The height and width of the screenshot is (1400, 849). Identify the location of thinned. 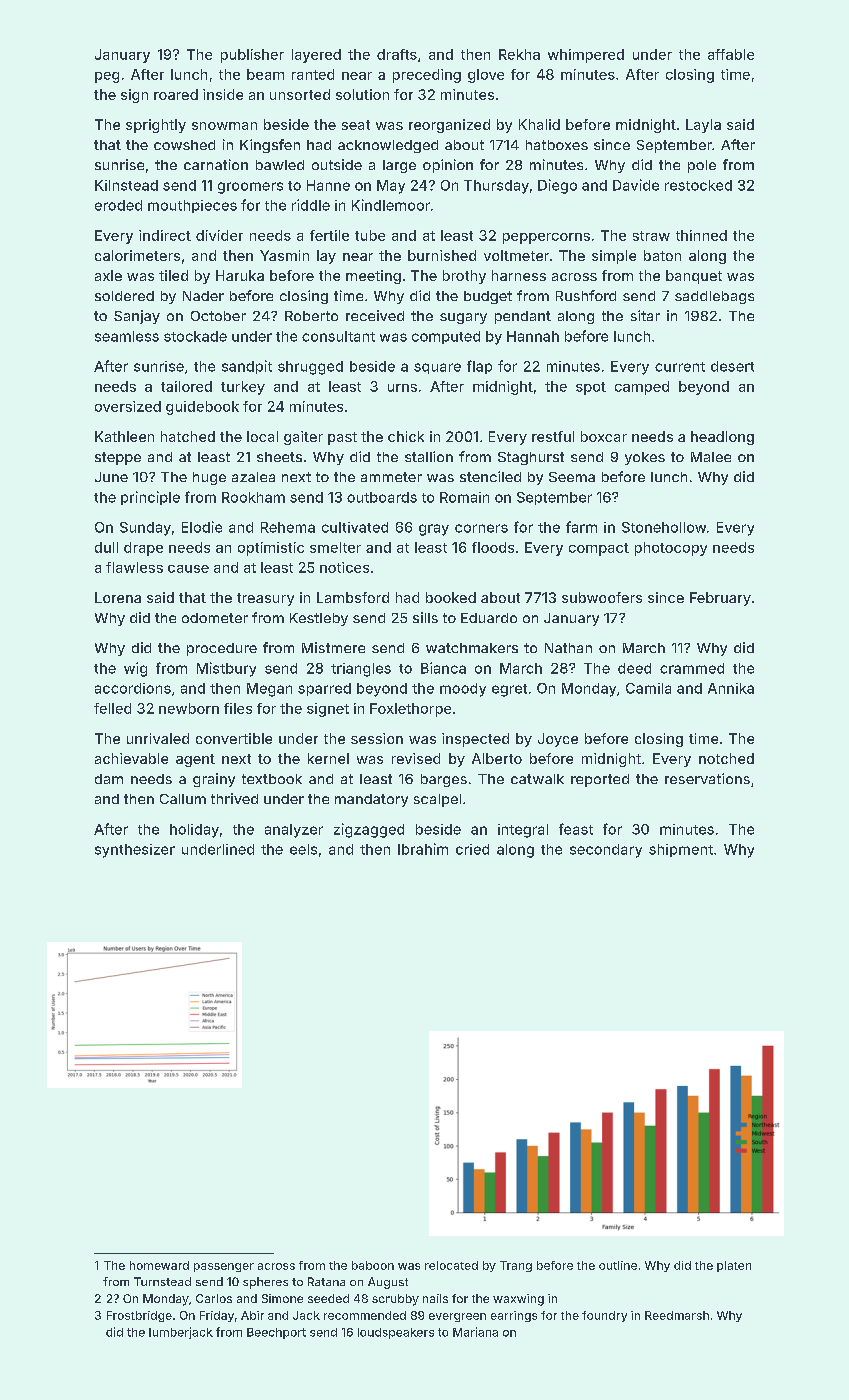
(701, 235).
